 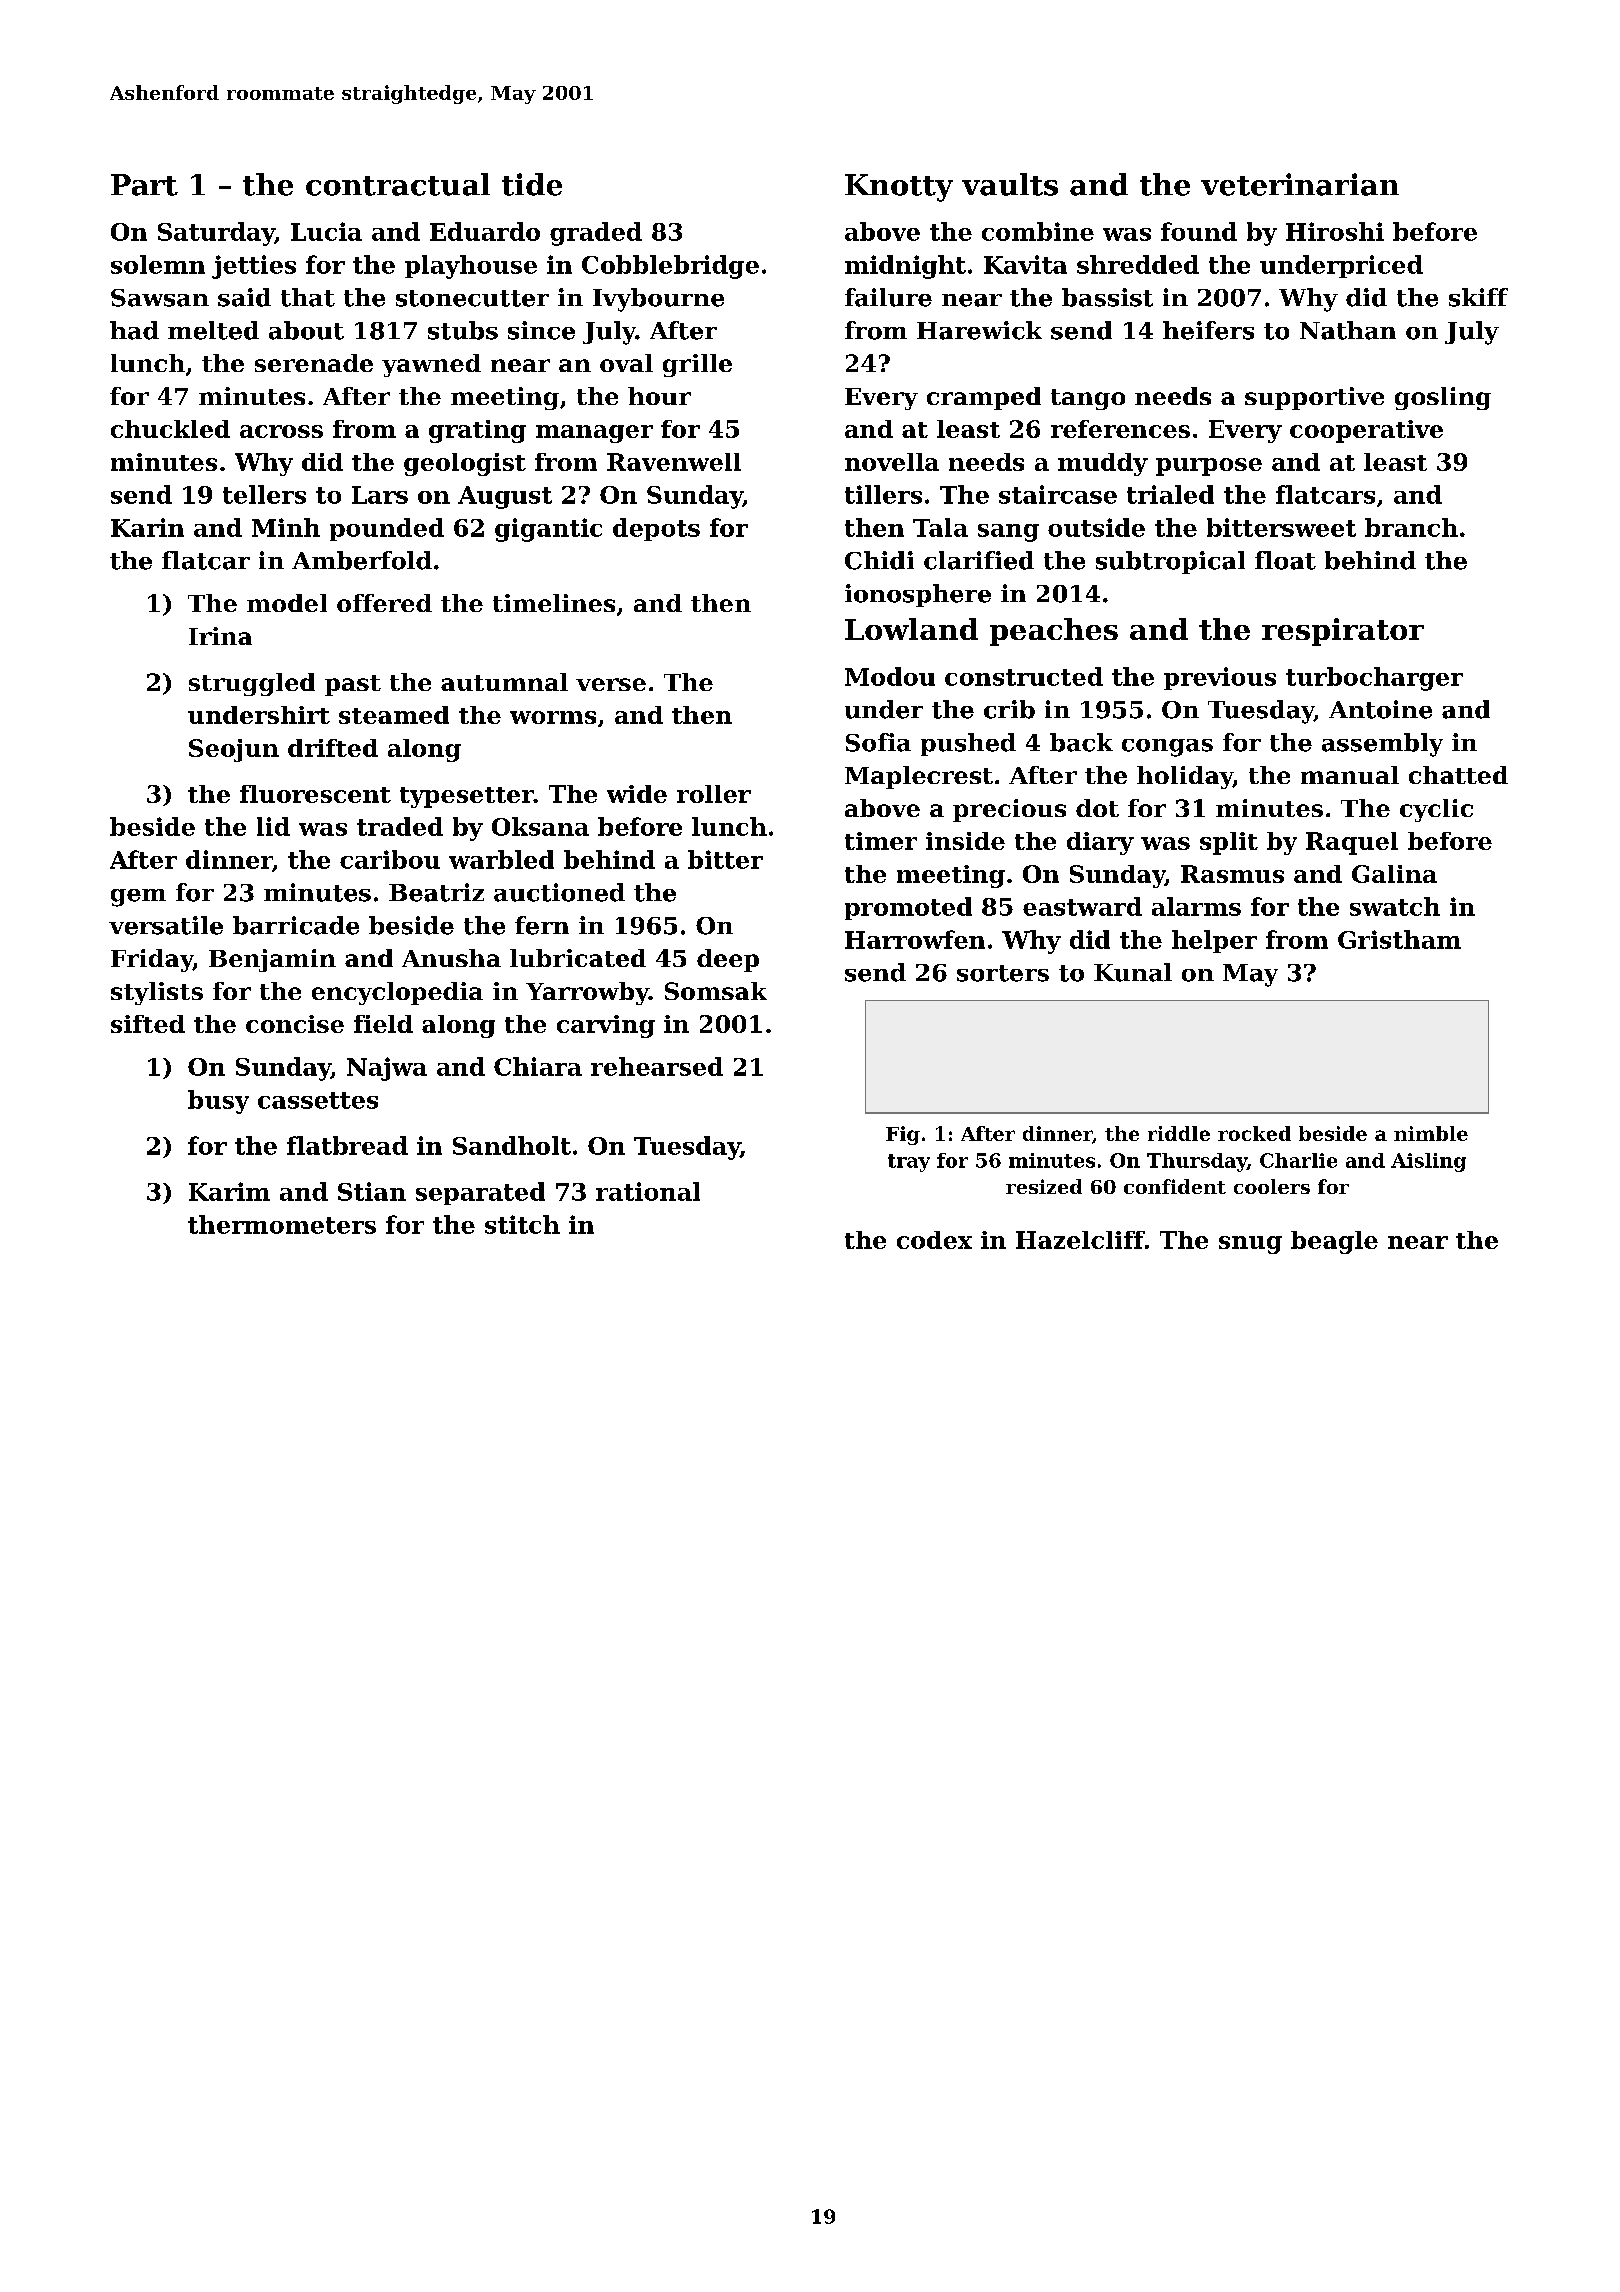 I want to click on steamed, so click(x=394, y=715).
